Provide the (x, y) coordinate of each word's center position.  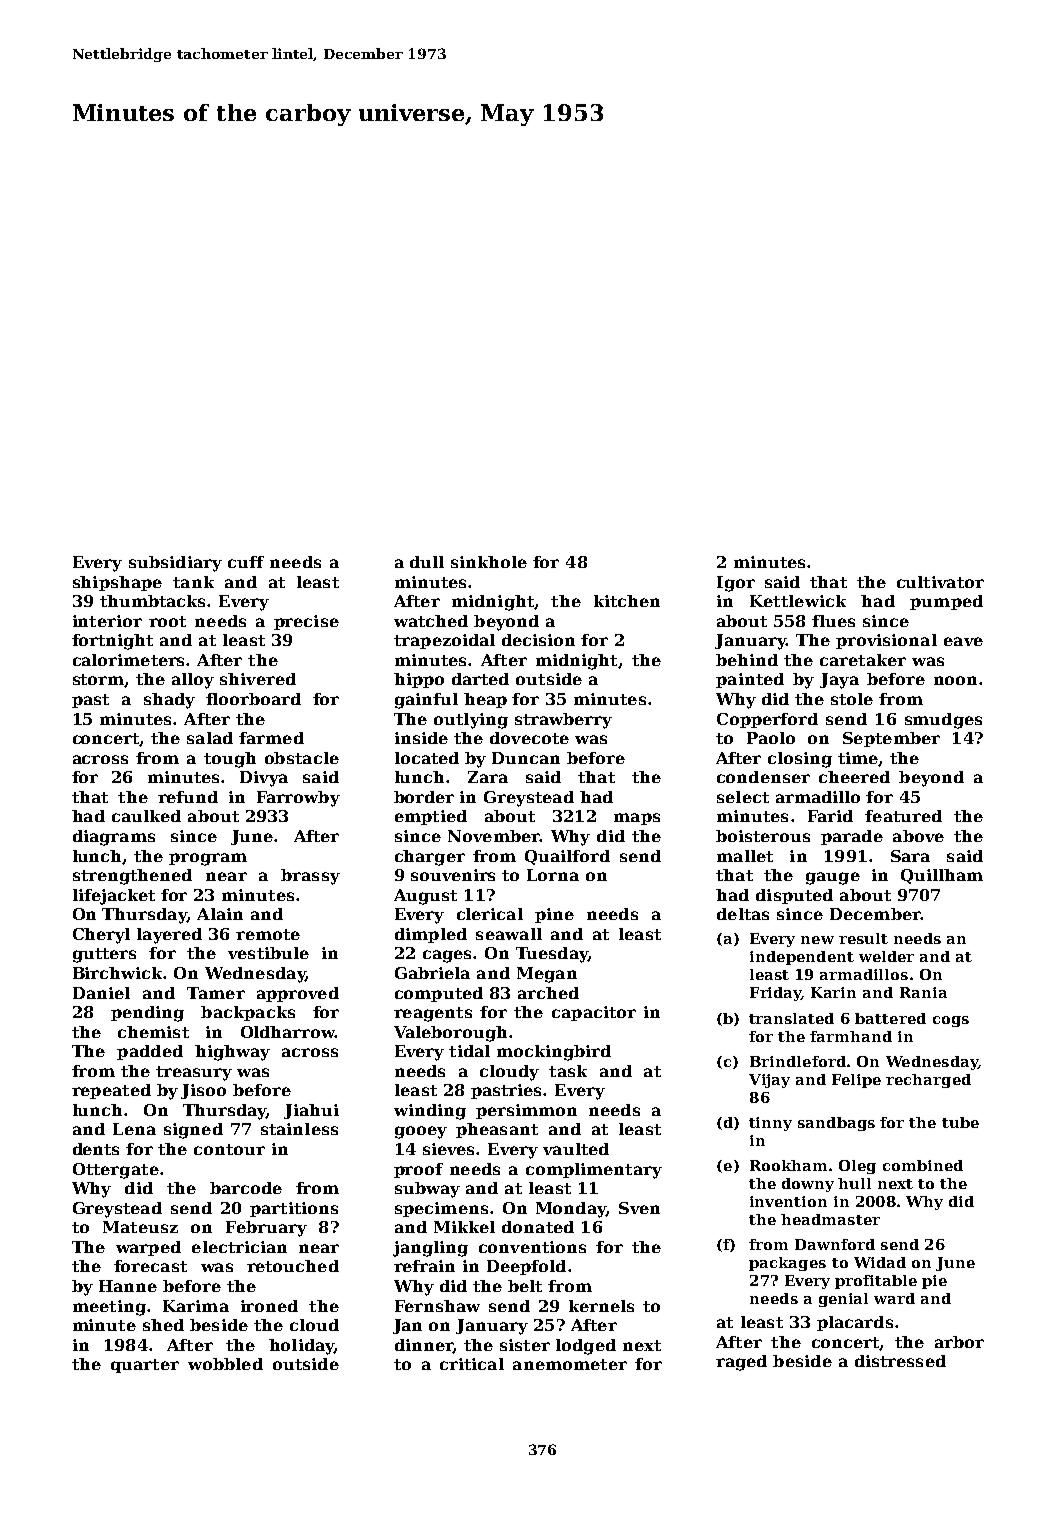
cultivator (940, 582)
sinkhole (489, 562)
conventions (532, 1247)
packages (787, 1264)
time (858, 758)
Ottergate (116, 1171)
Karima (196, 1306)
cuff (246, 562)
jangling (430, 1249)
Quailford (567, 857)
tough (230, 760)
